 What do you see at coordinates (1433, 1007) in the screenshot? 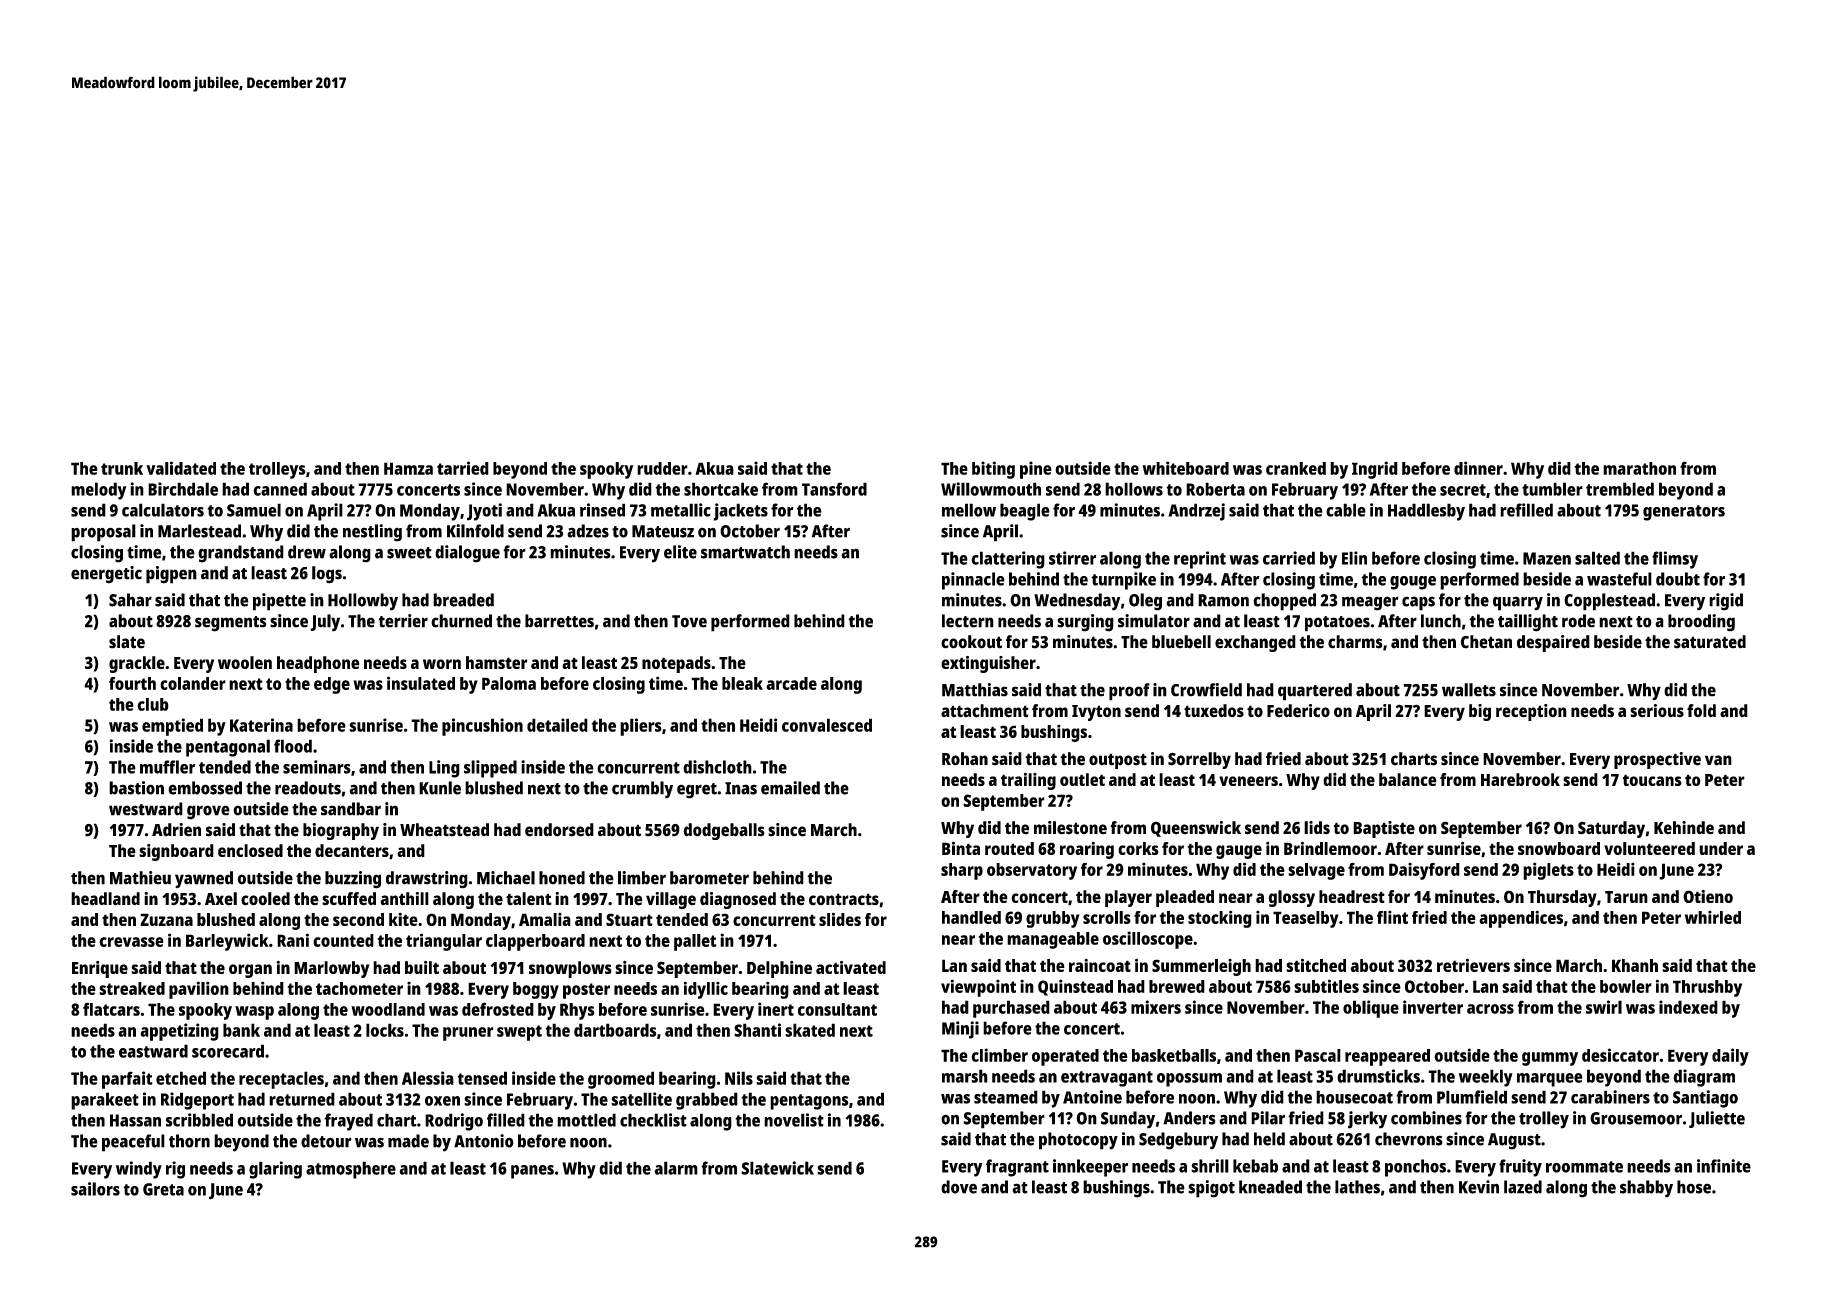
I see `inverter` at bounding box center [1433, 1007].
